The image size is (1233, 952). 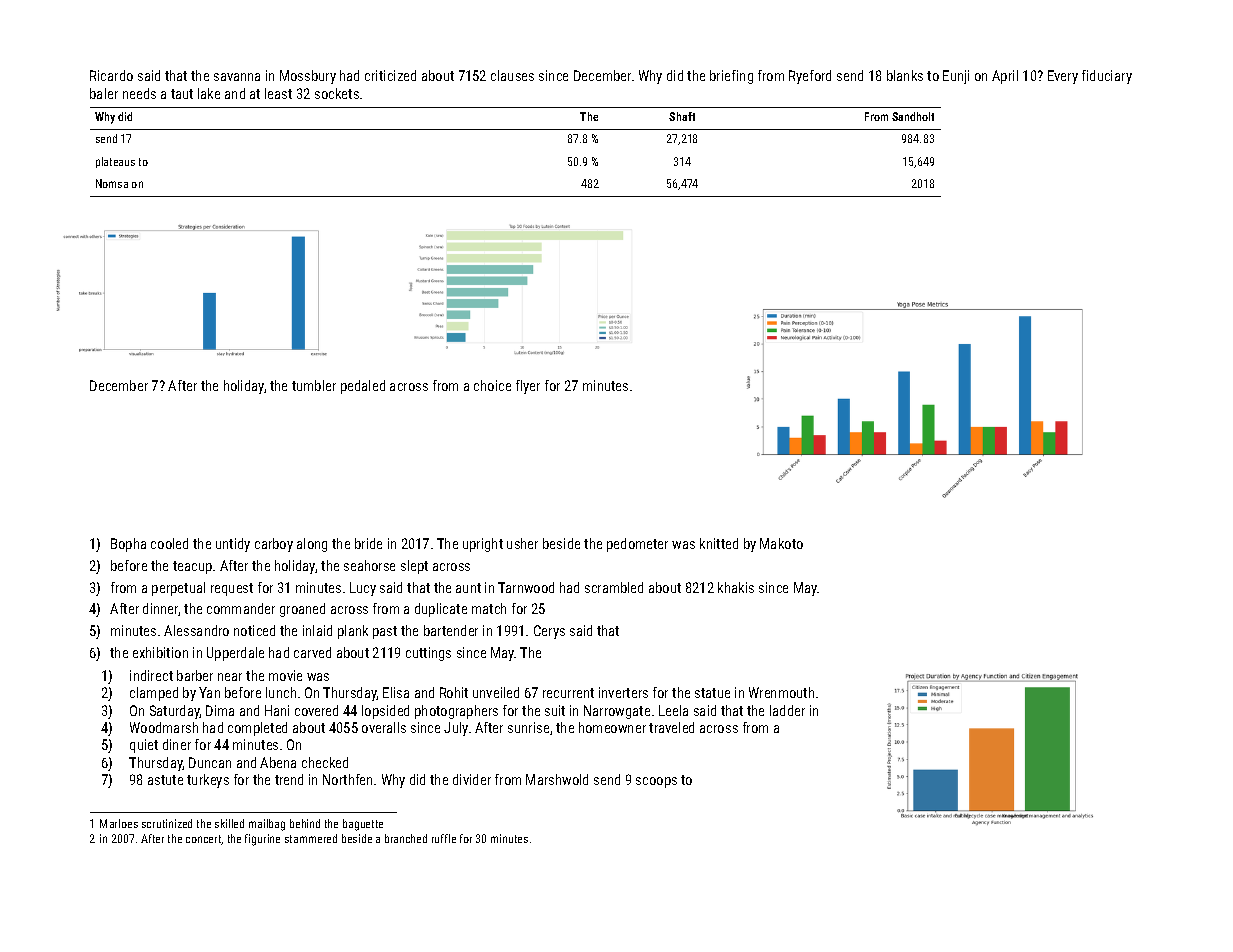 What do you see at coordinates (337, 93) in the document?
I see `sockets` at bounding box center [337, 93].
